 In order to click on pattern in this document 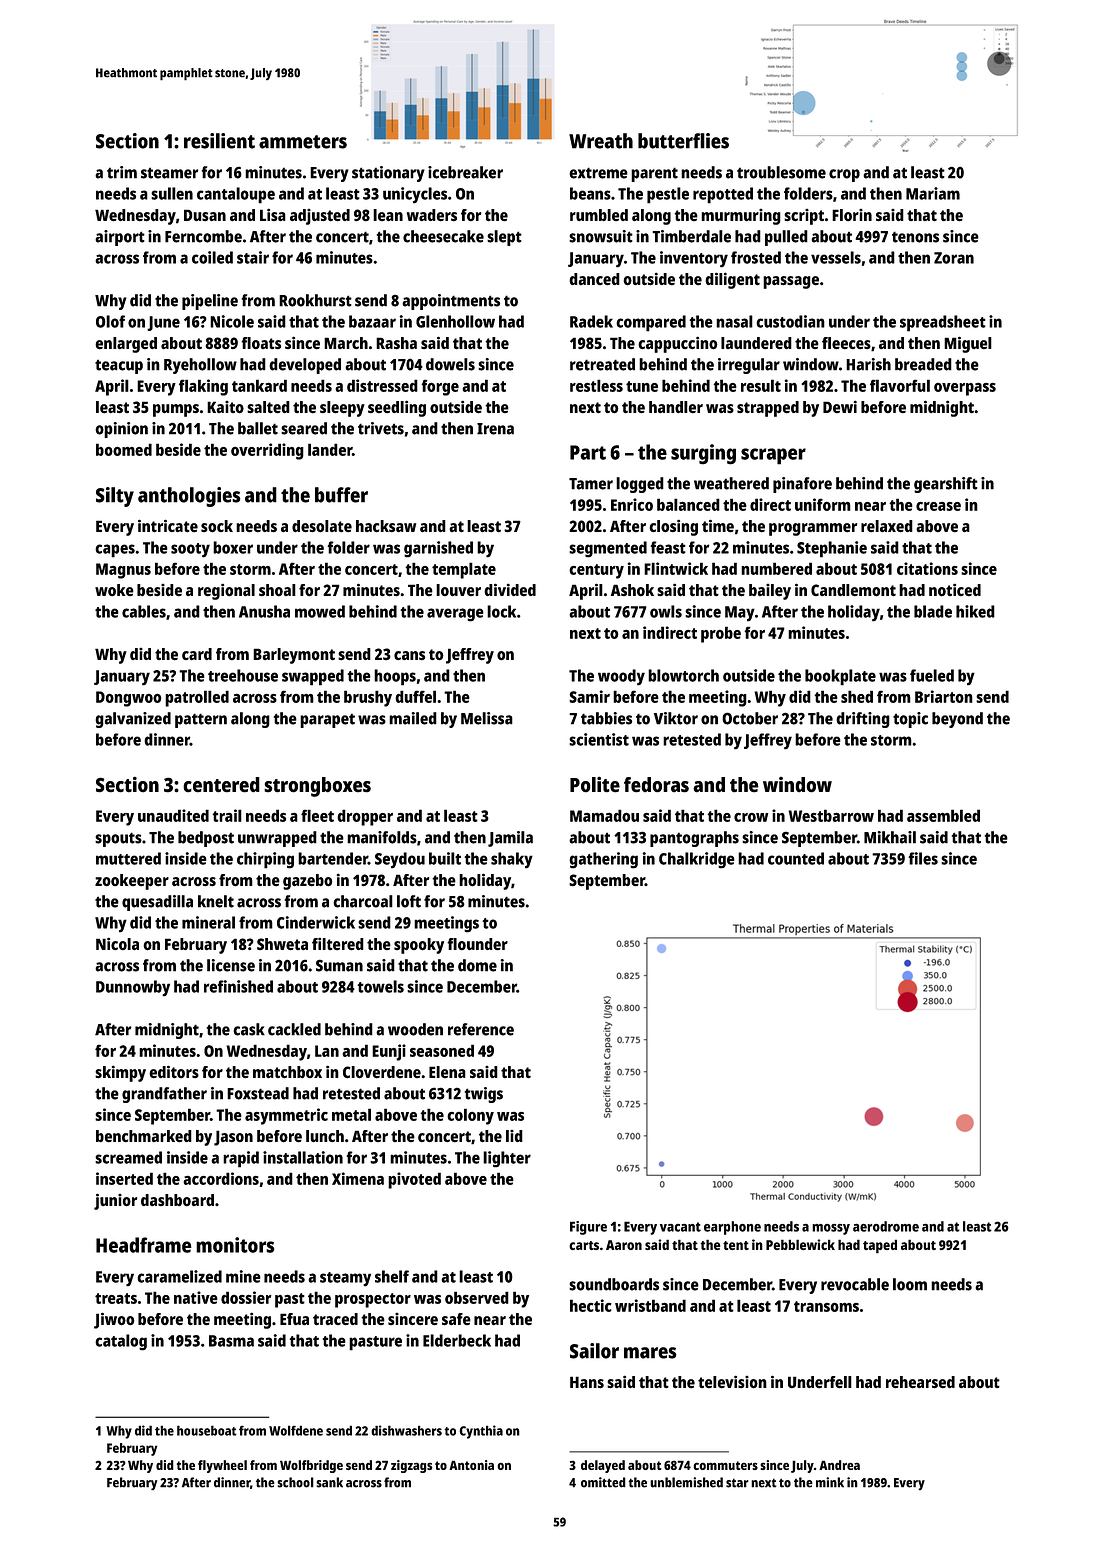, I will do `click(201, 720)`.
